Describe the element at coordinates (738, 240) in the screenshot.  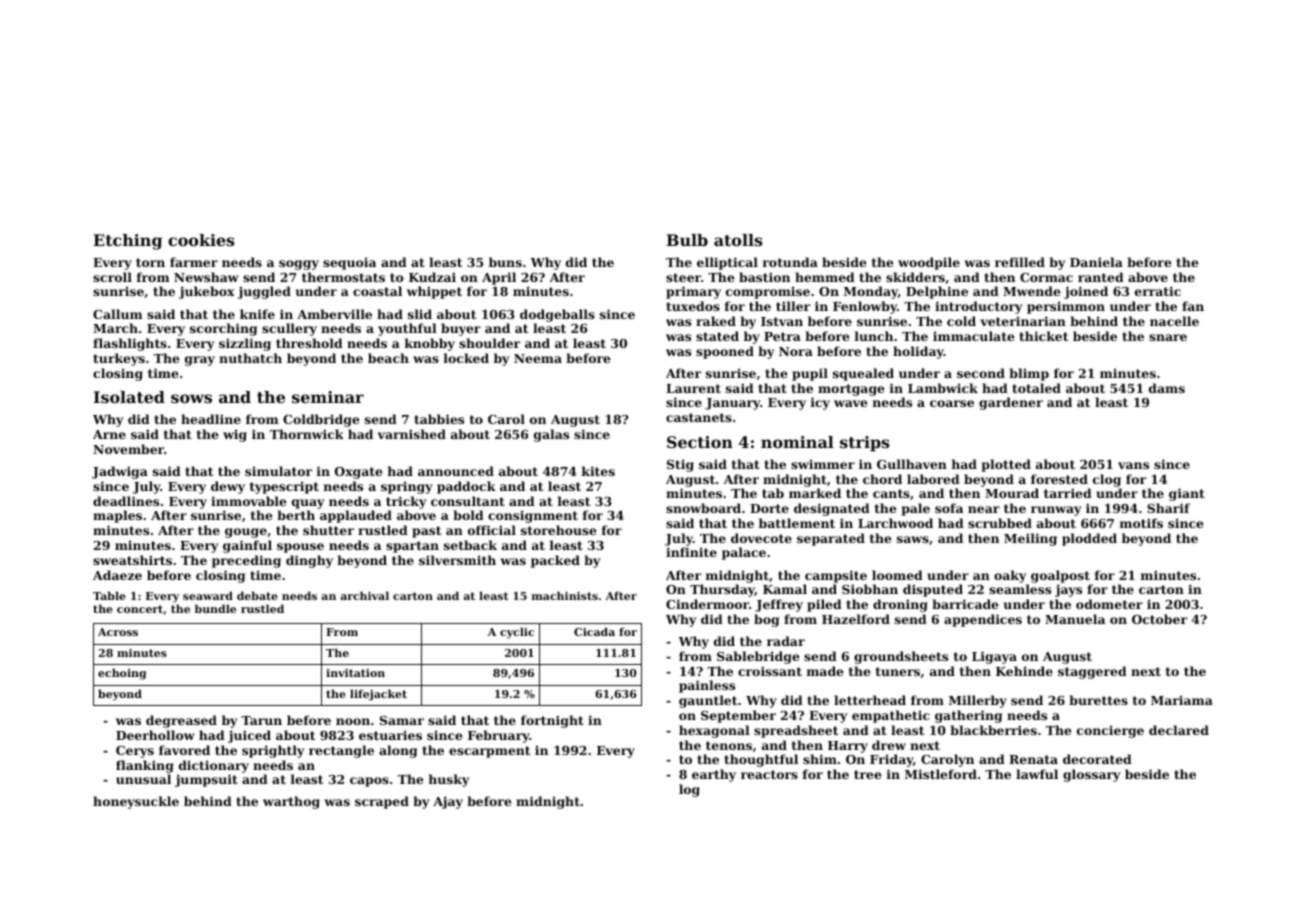
I see `atolls` at that location.
